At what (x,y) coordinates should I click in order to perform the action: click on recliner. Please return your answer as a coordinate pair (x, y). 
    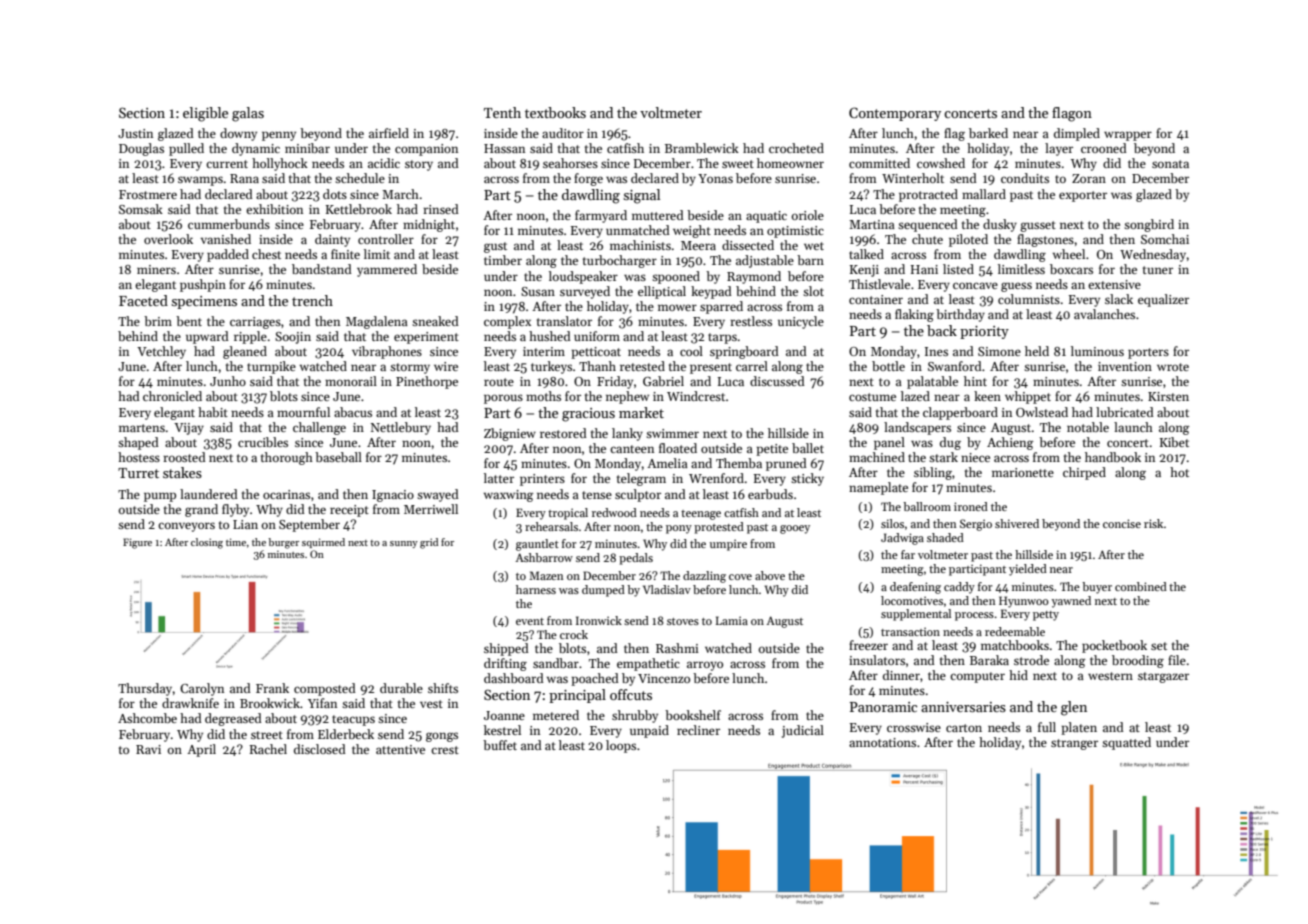
    Looking at the image, I should click on (698, 730).
